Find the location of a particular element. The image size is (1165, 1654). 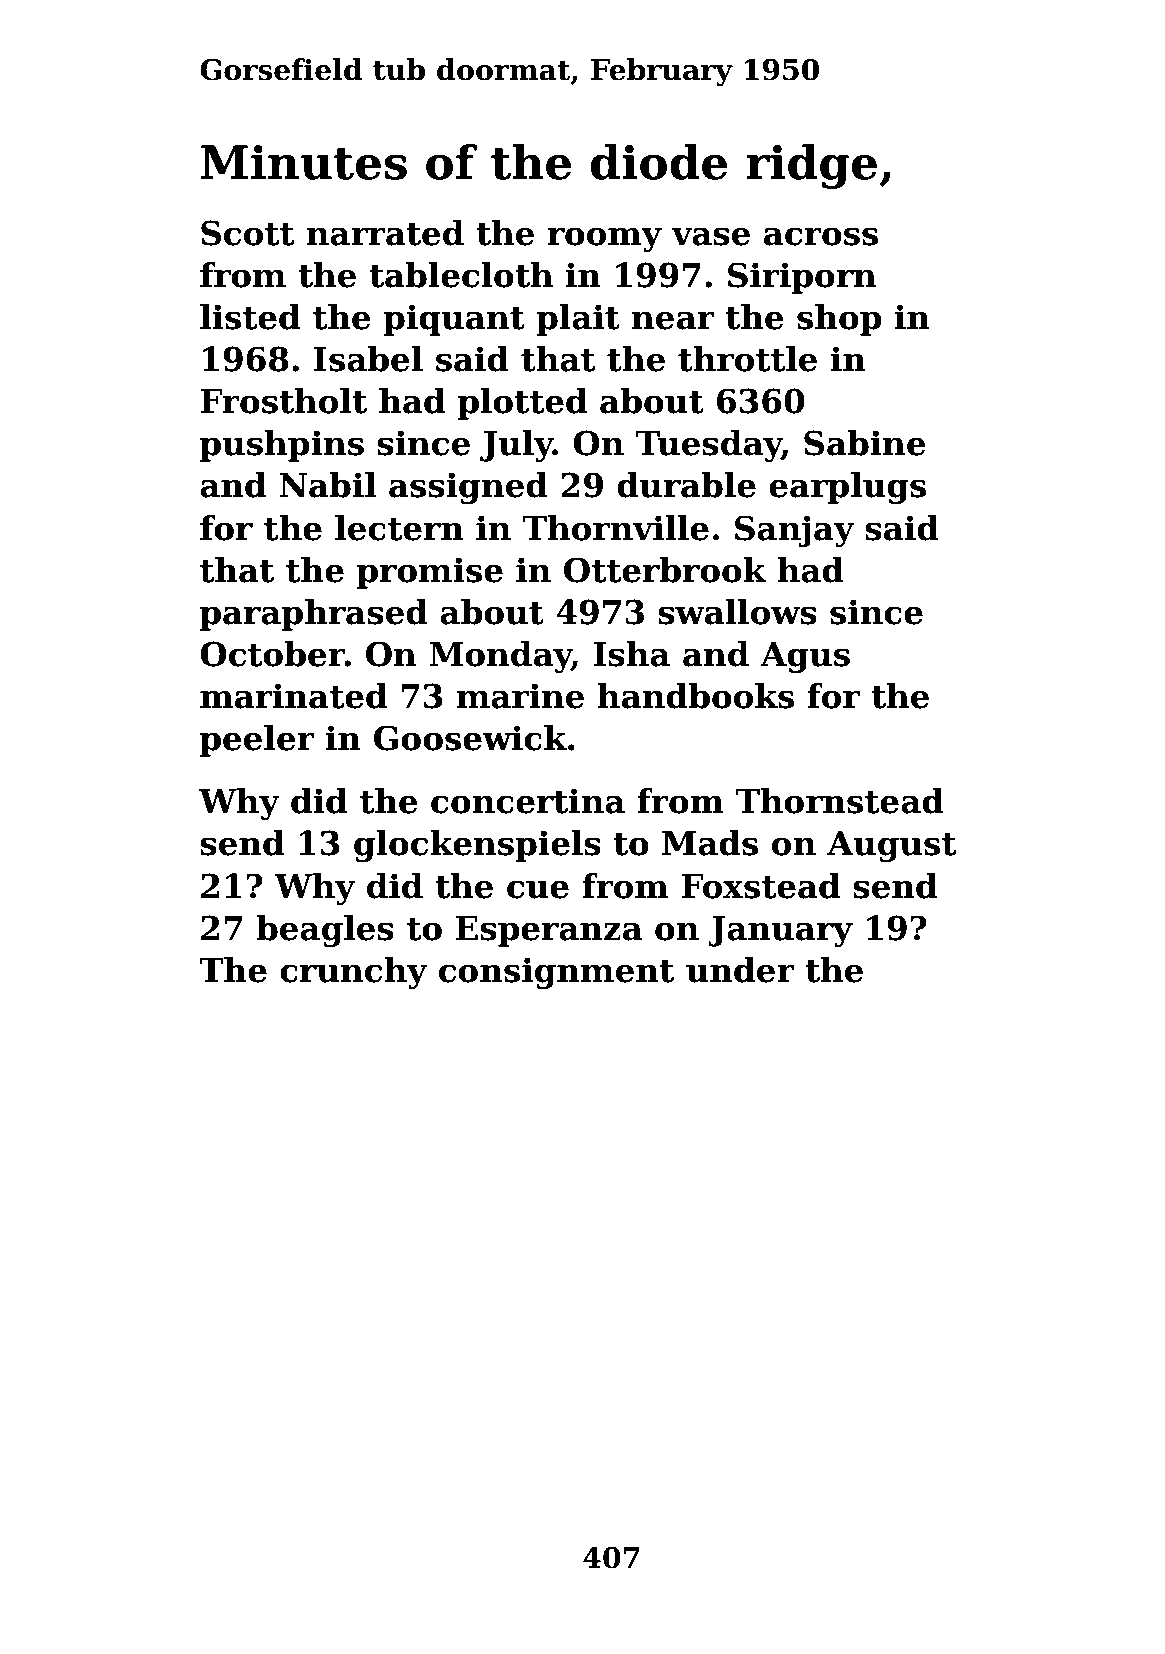

listed is located at coordinates (250, 317).
